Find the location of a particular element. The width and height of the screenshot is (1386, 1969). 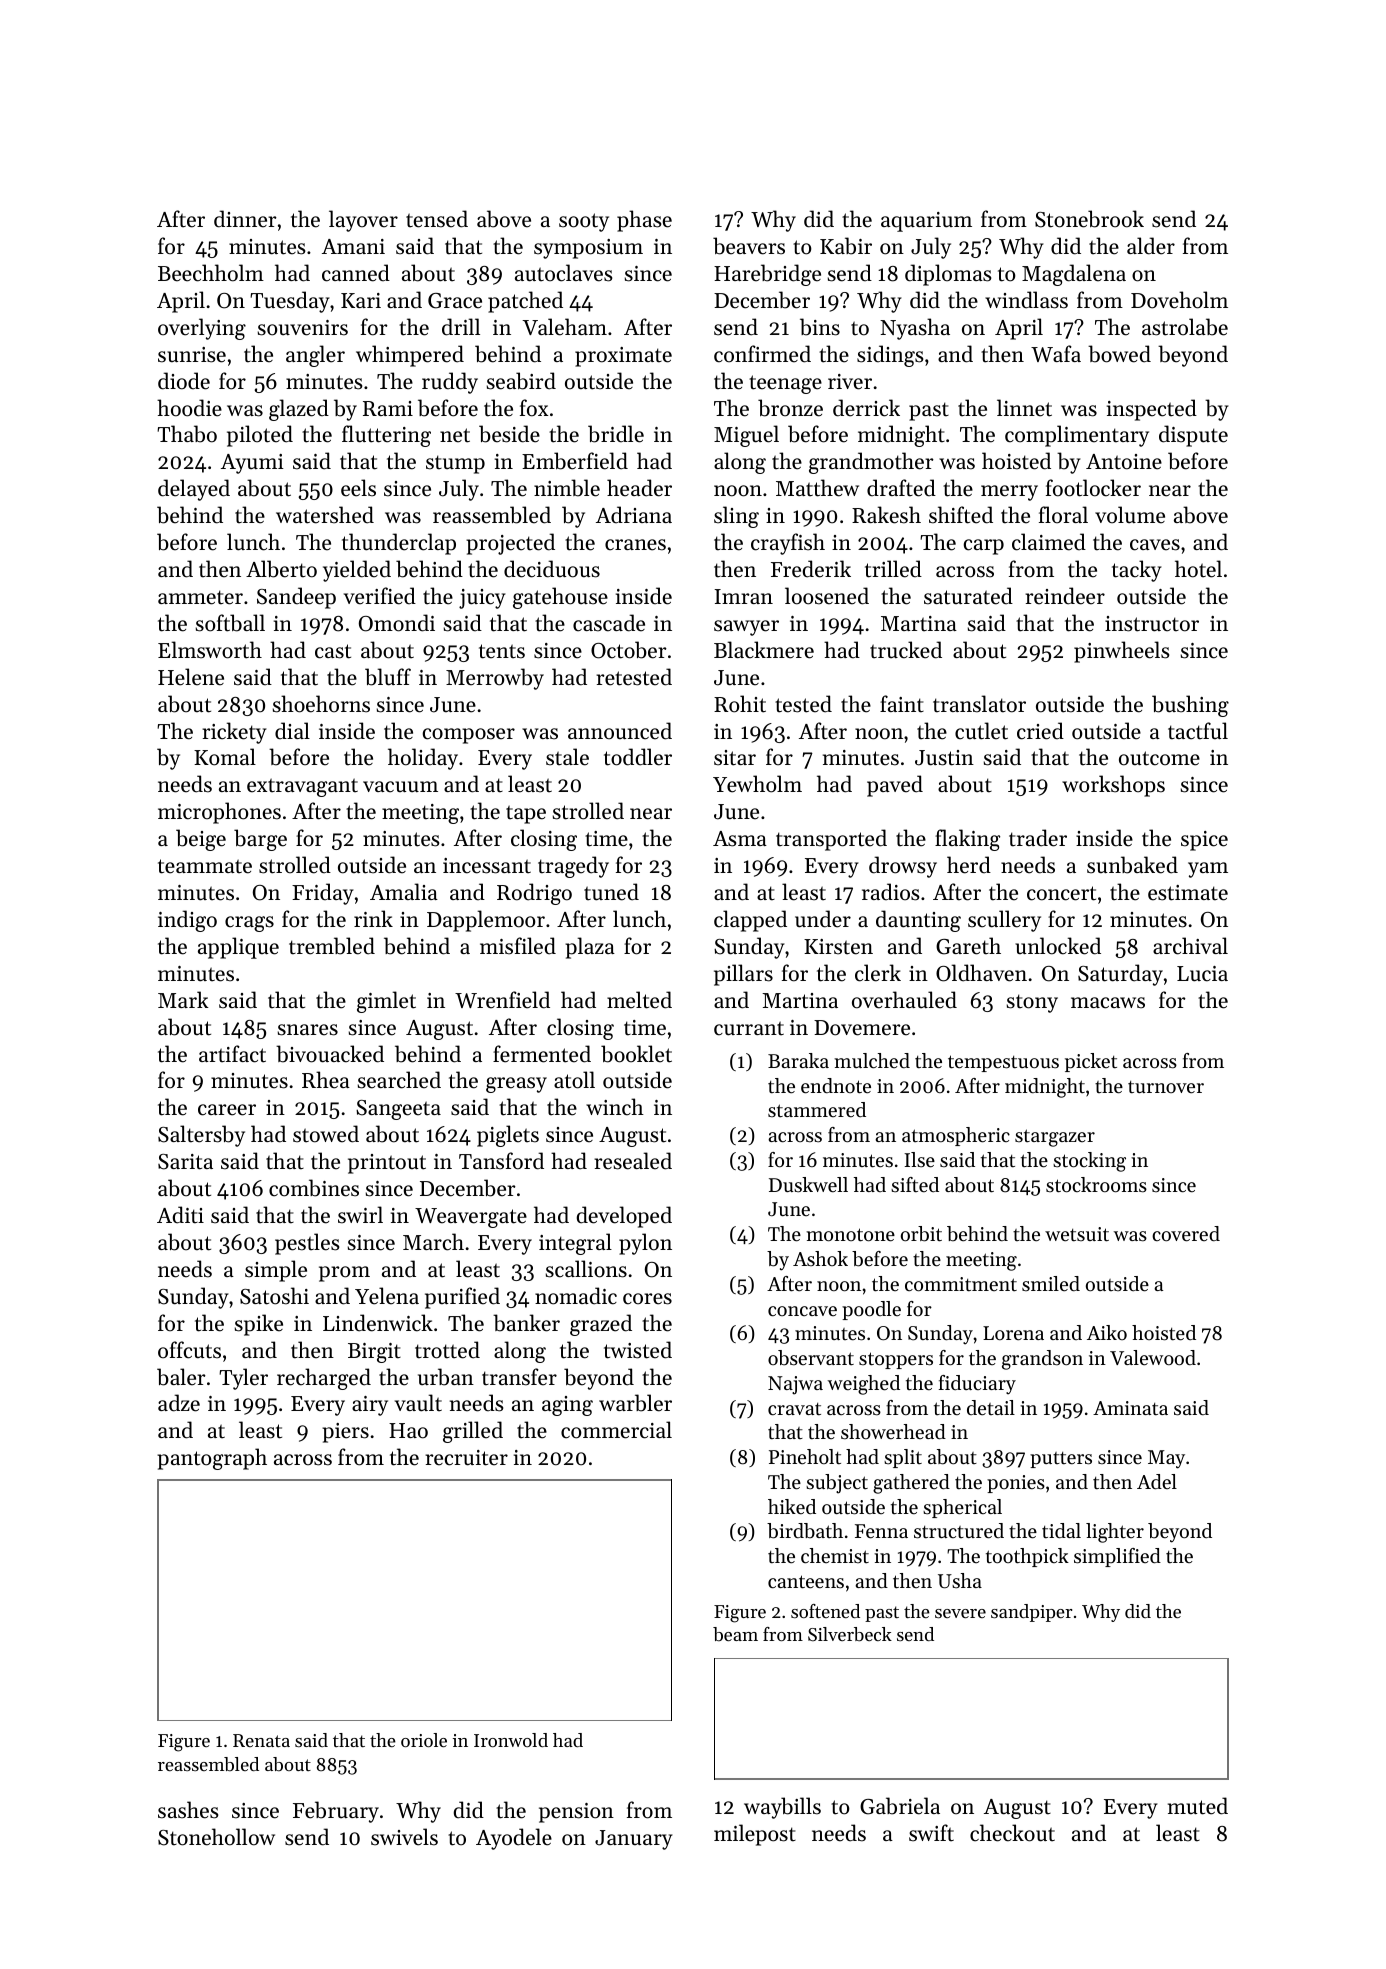

swivels is located at coordinates (404, 1837).
